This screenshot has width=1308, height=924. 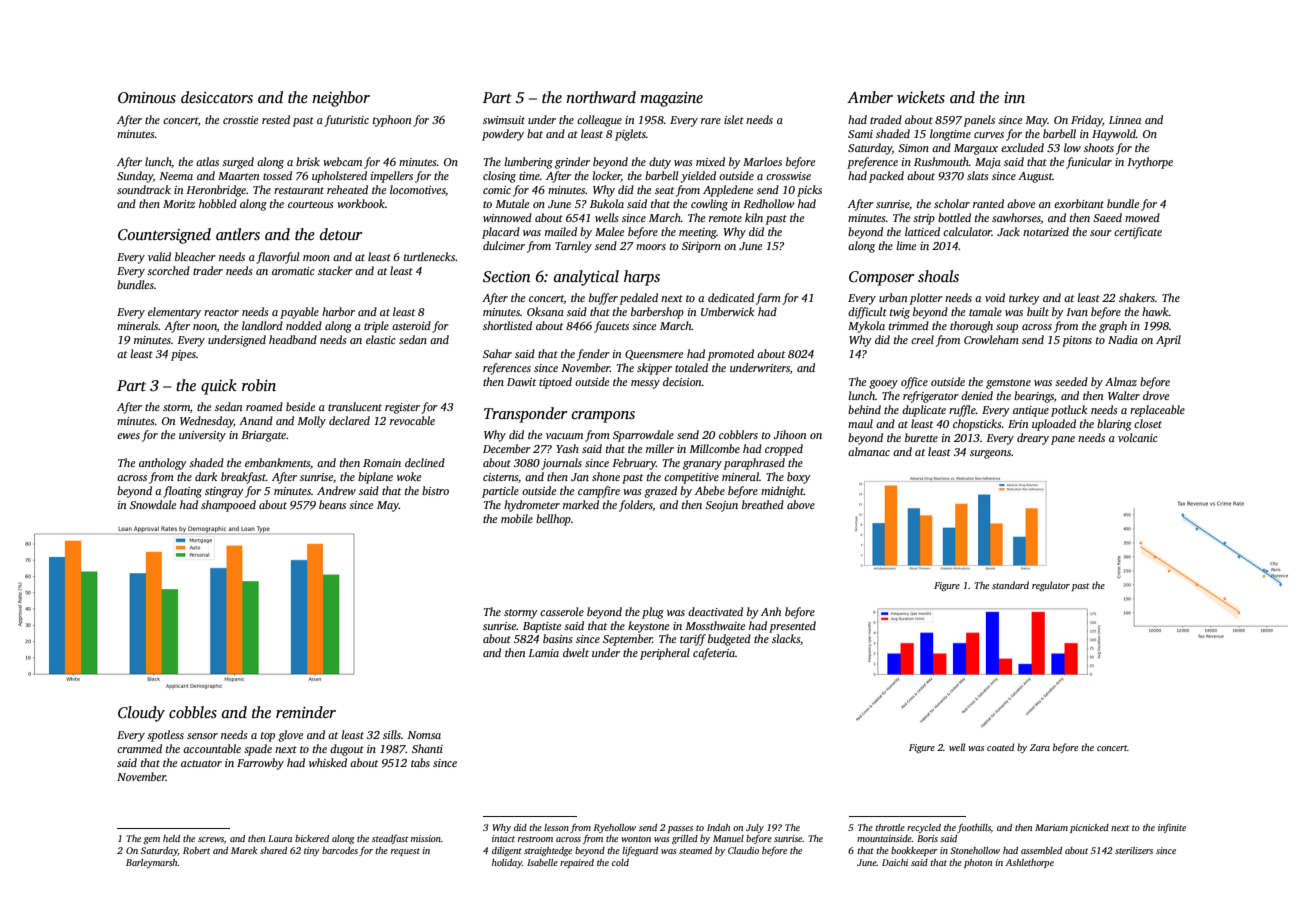 What do you see at coordinates (543, 653) in the screenshot?
I see `Lamia` at bounding box center [543, 653].
